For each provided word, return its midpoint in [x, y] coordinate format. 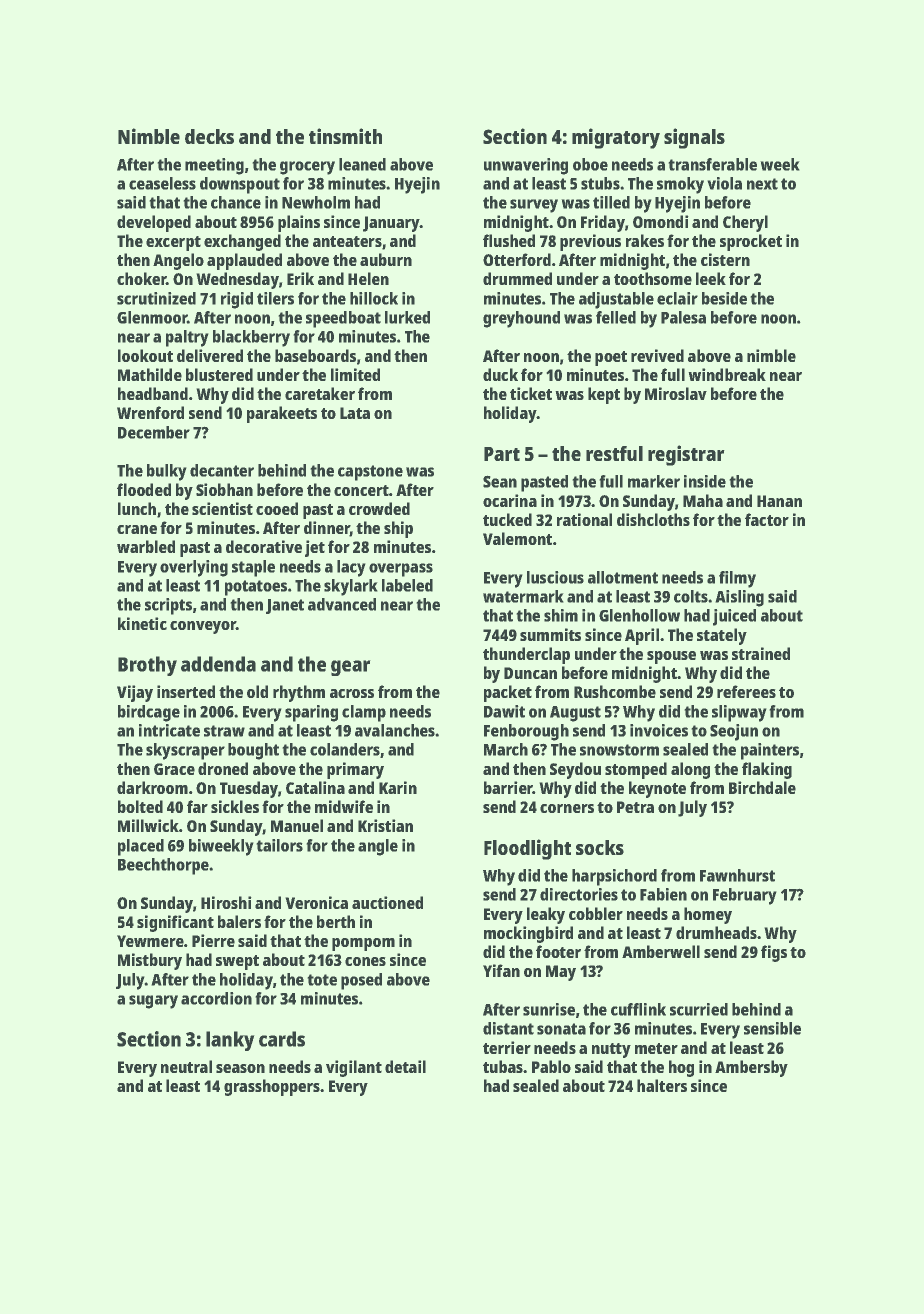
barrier [508, 787]
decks [209, 136]
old [257, 691]
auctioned [387, 902]
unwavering [526, 166]
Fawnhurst [737, 875]
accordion [216, 998]
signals [694, 138]
